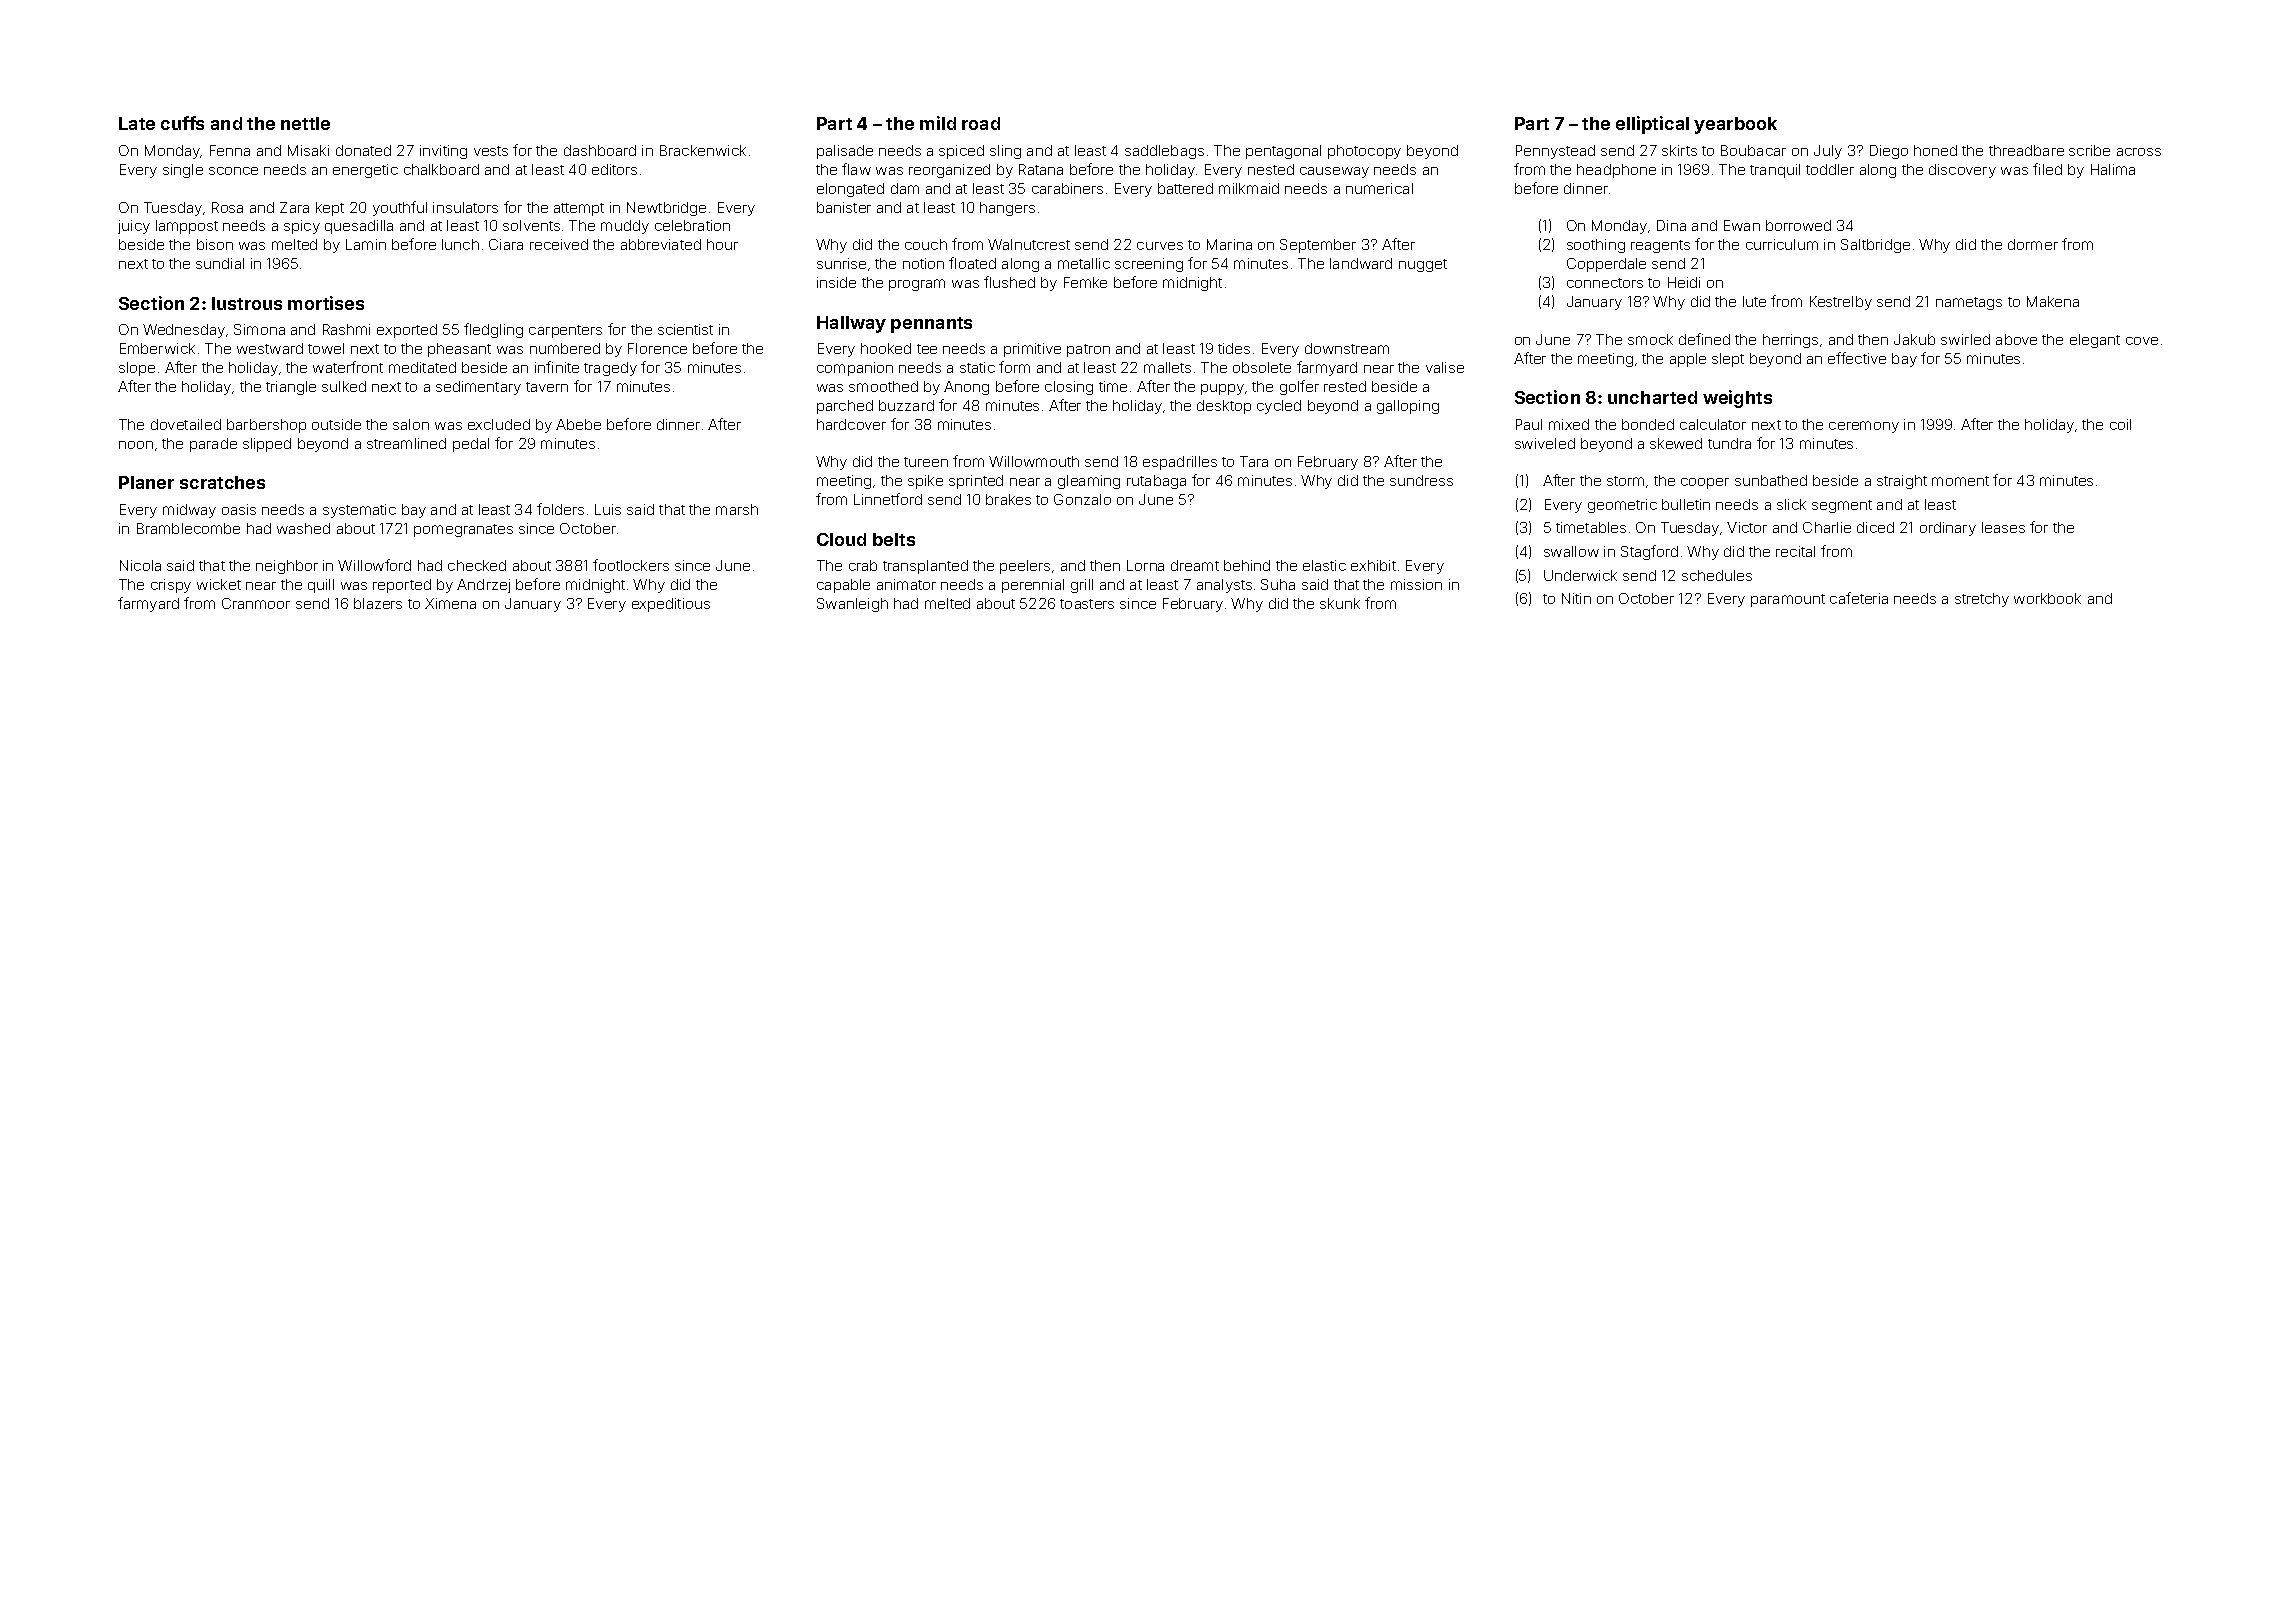 This screenshot has height=1614, width=2282. What do you see at coordinates (326, 303) in the screenshot?
I see `mortises` at bounding box center [326, 303].
